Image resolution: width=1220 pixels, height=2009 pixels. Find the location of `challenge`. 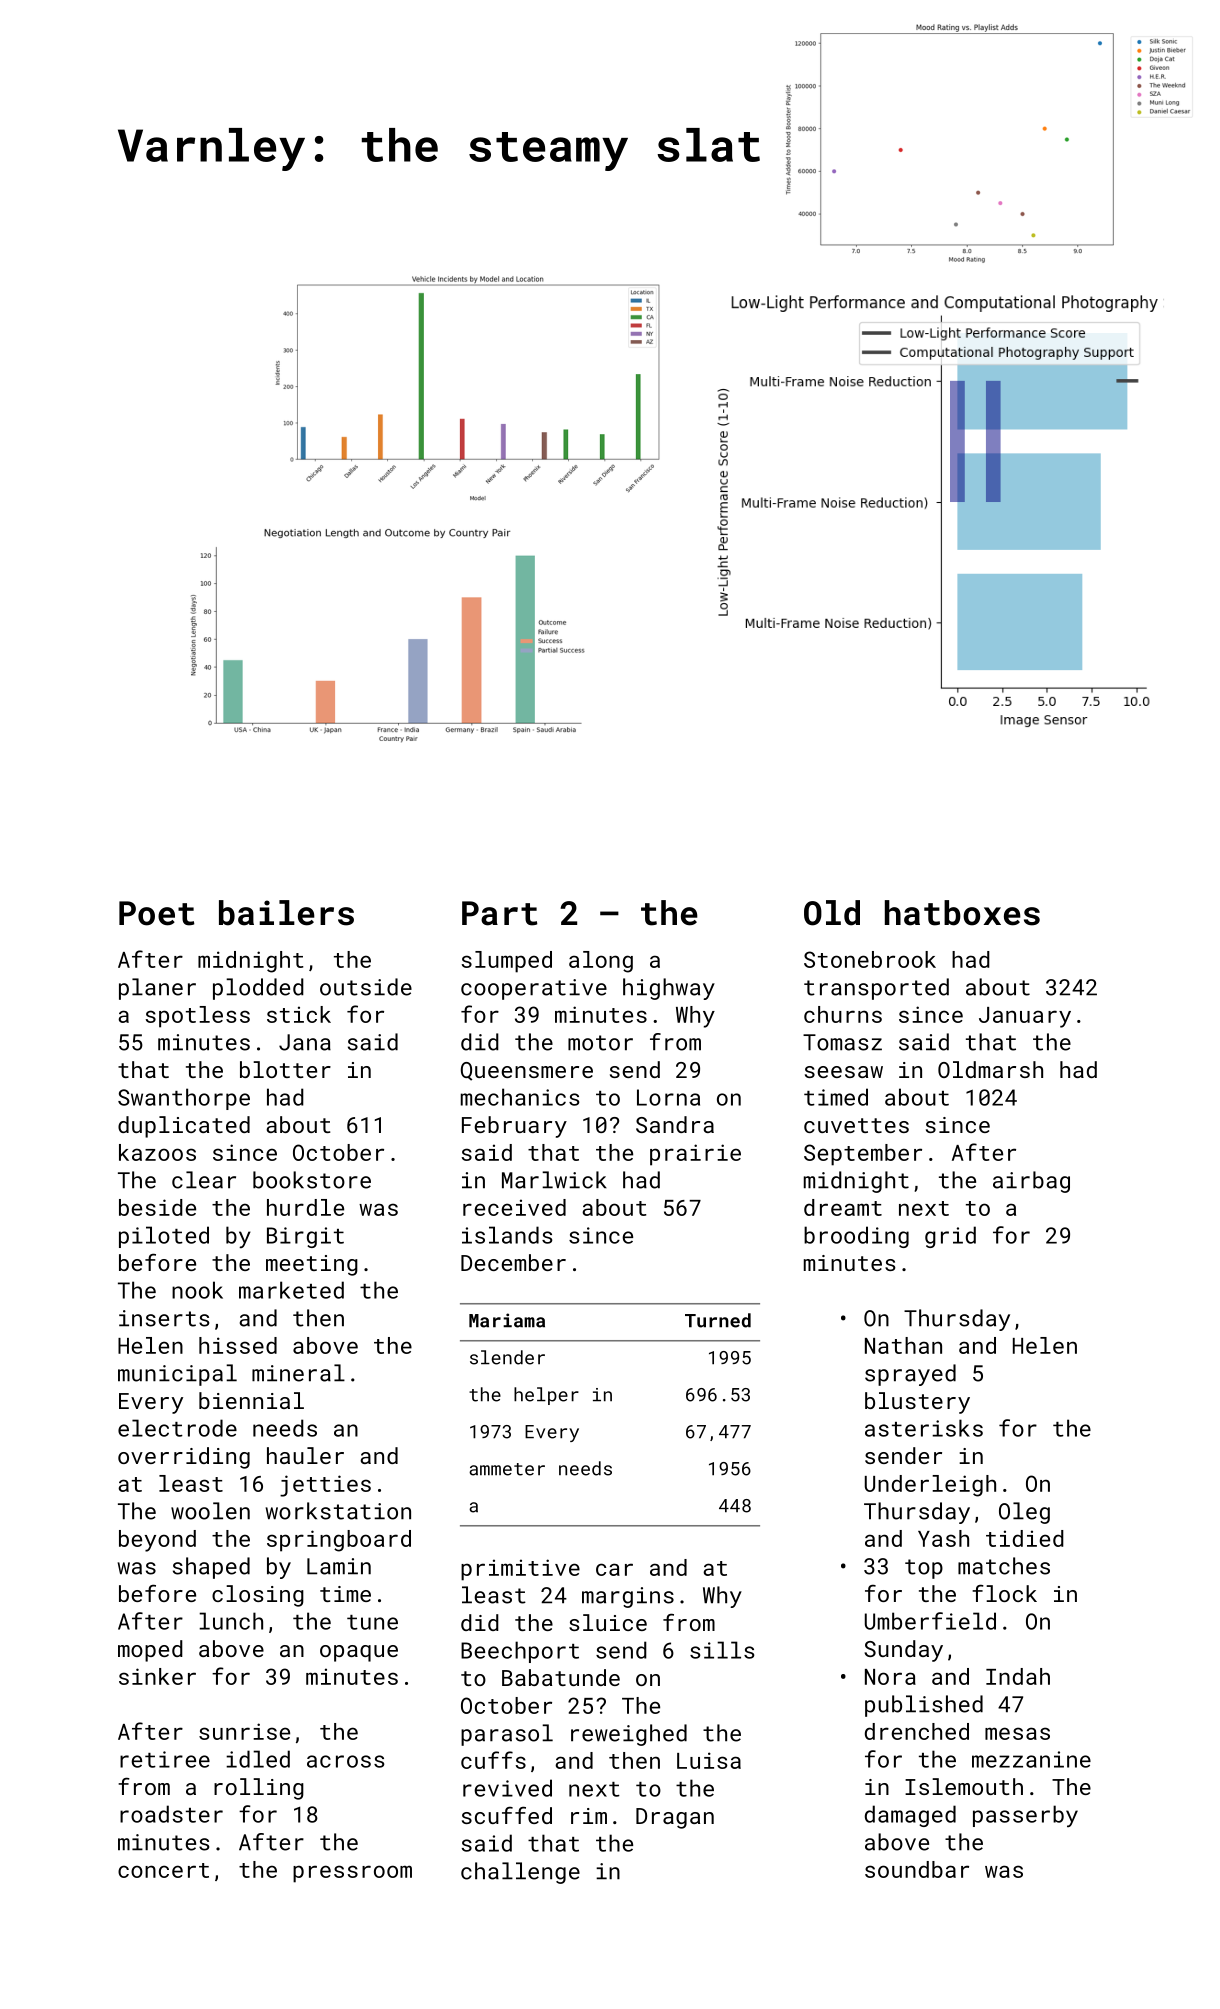

challenge is located at coordinates (520, 1873).
